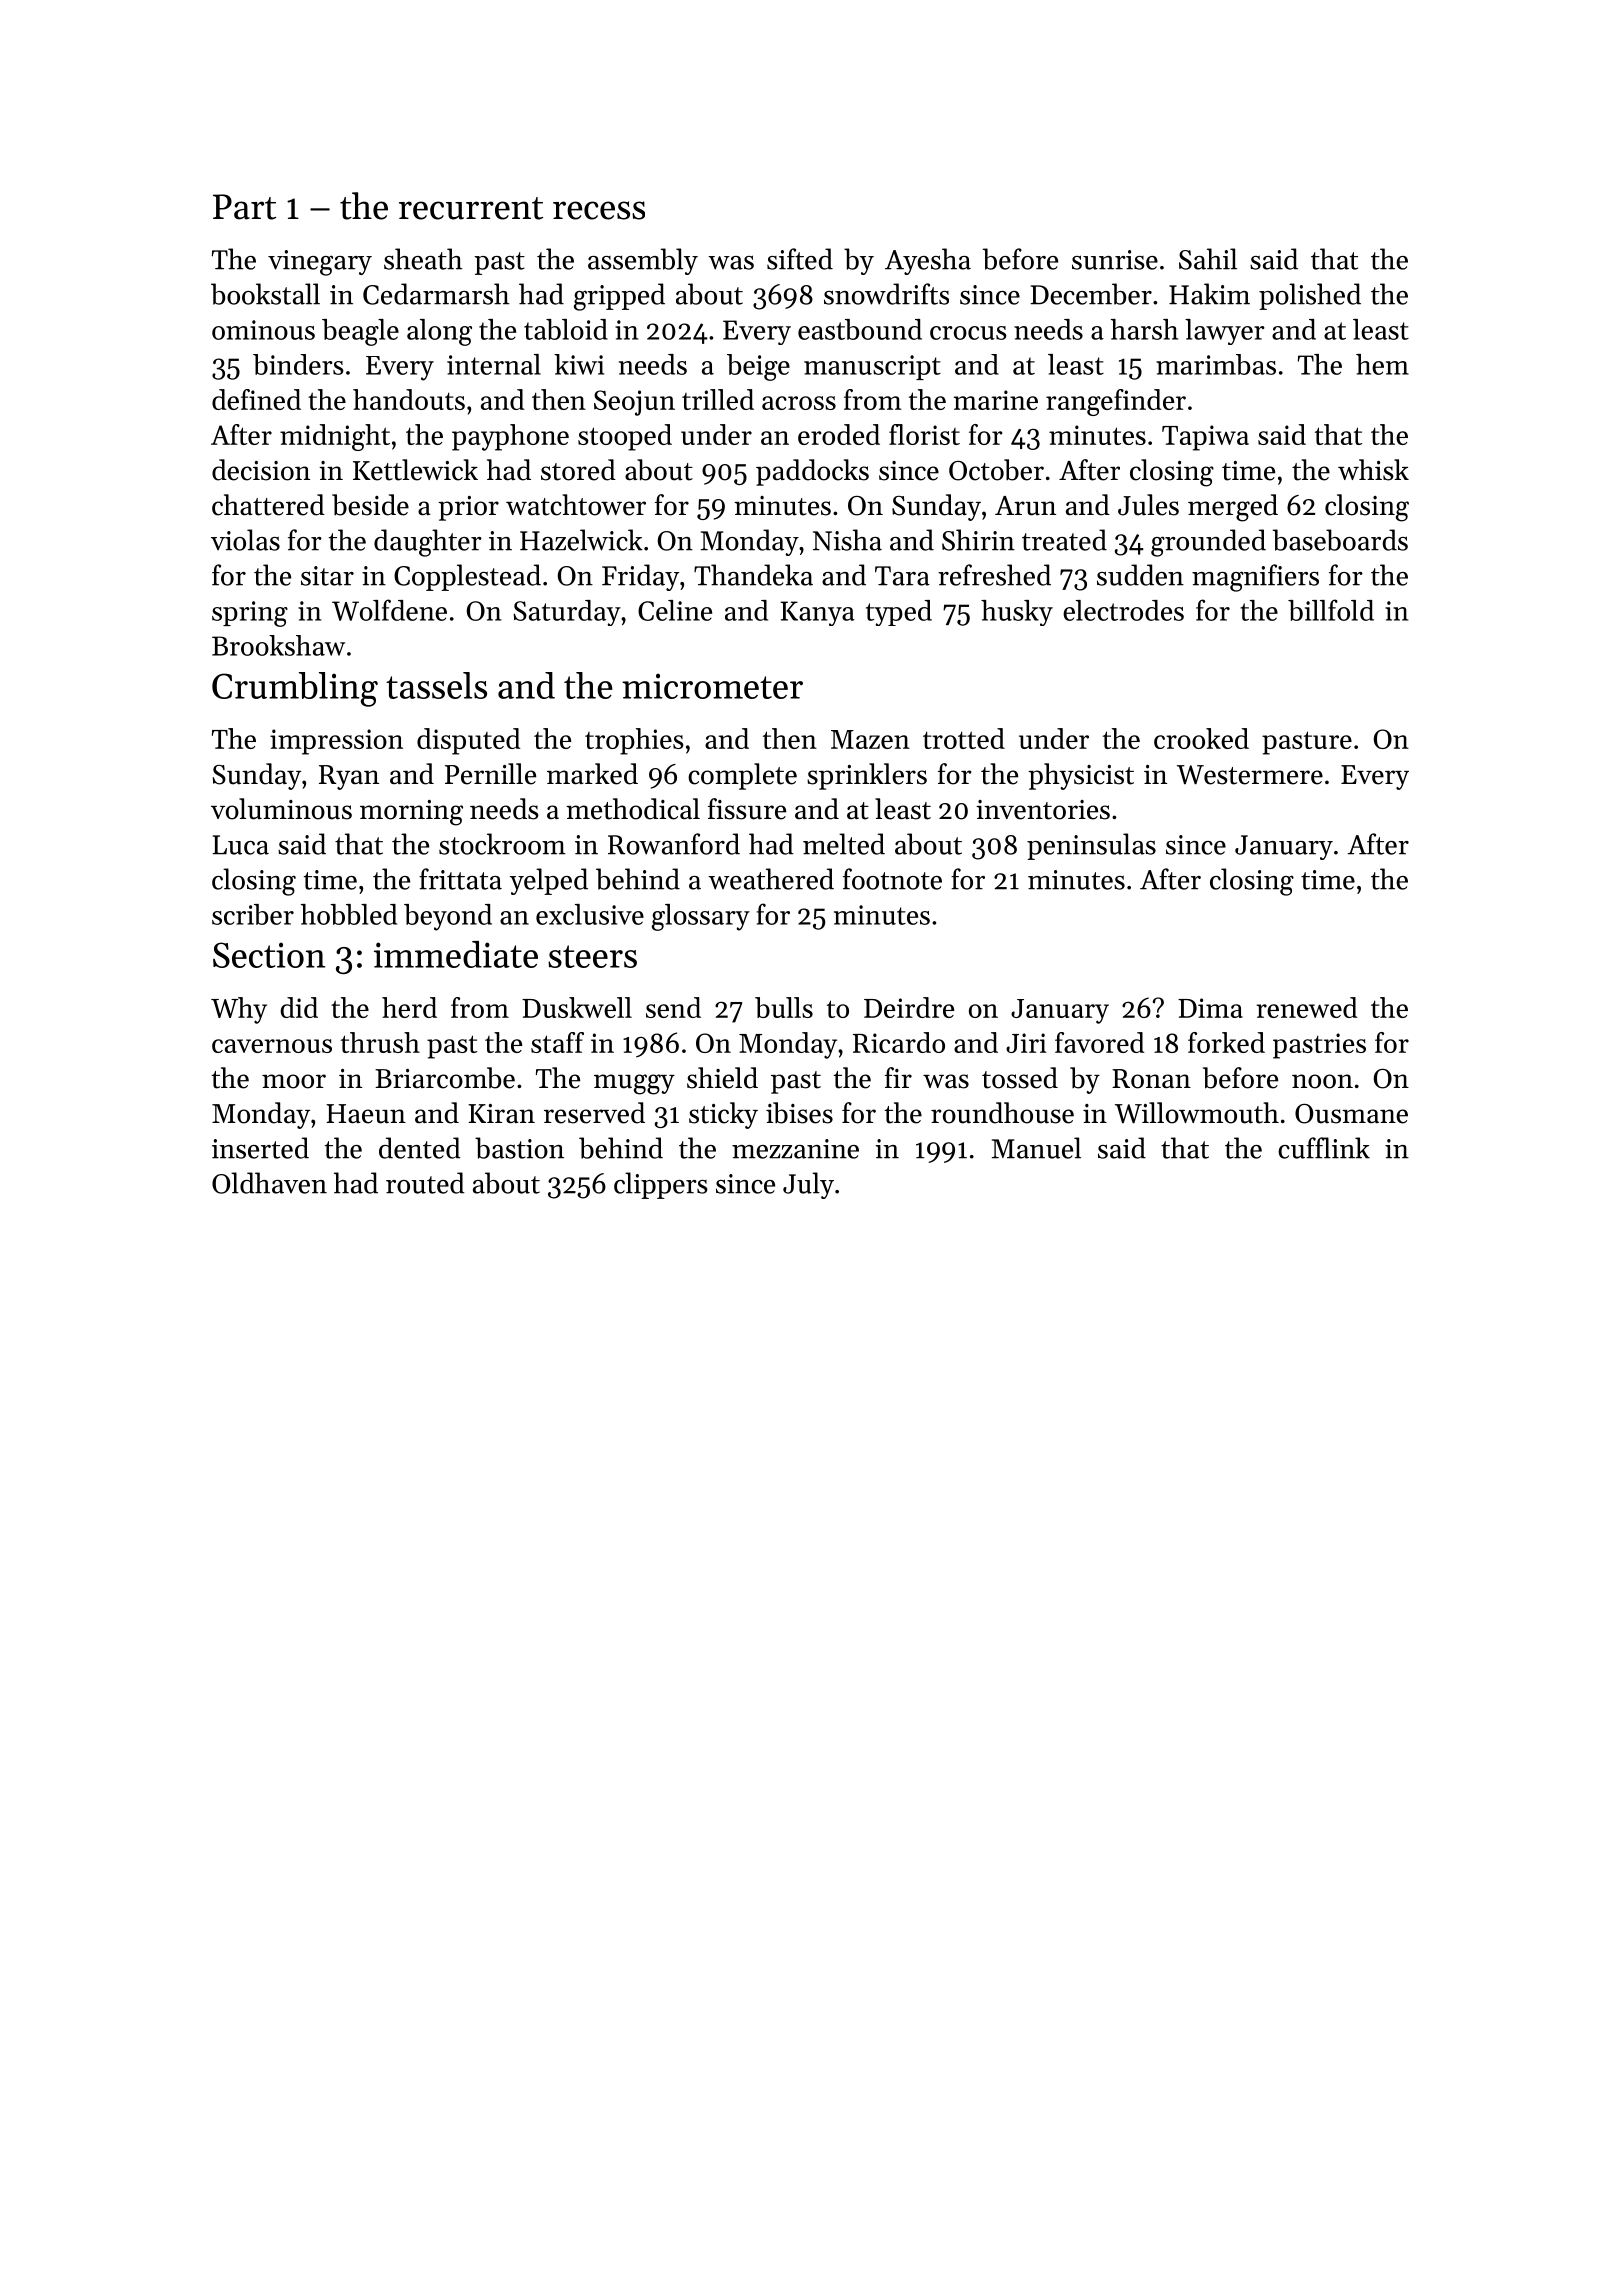  What do you see at coordinates (886, 294) in the screenshot?
I see `snowdrifts` at bounding box center [886, 294].
